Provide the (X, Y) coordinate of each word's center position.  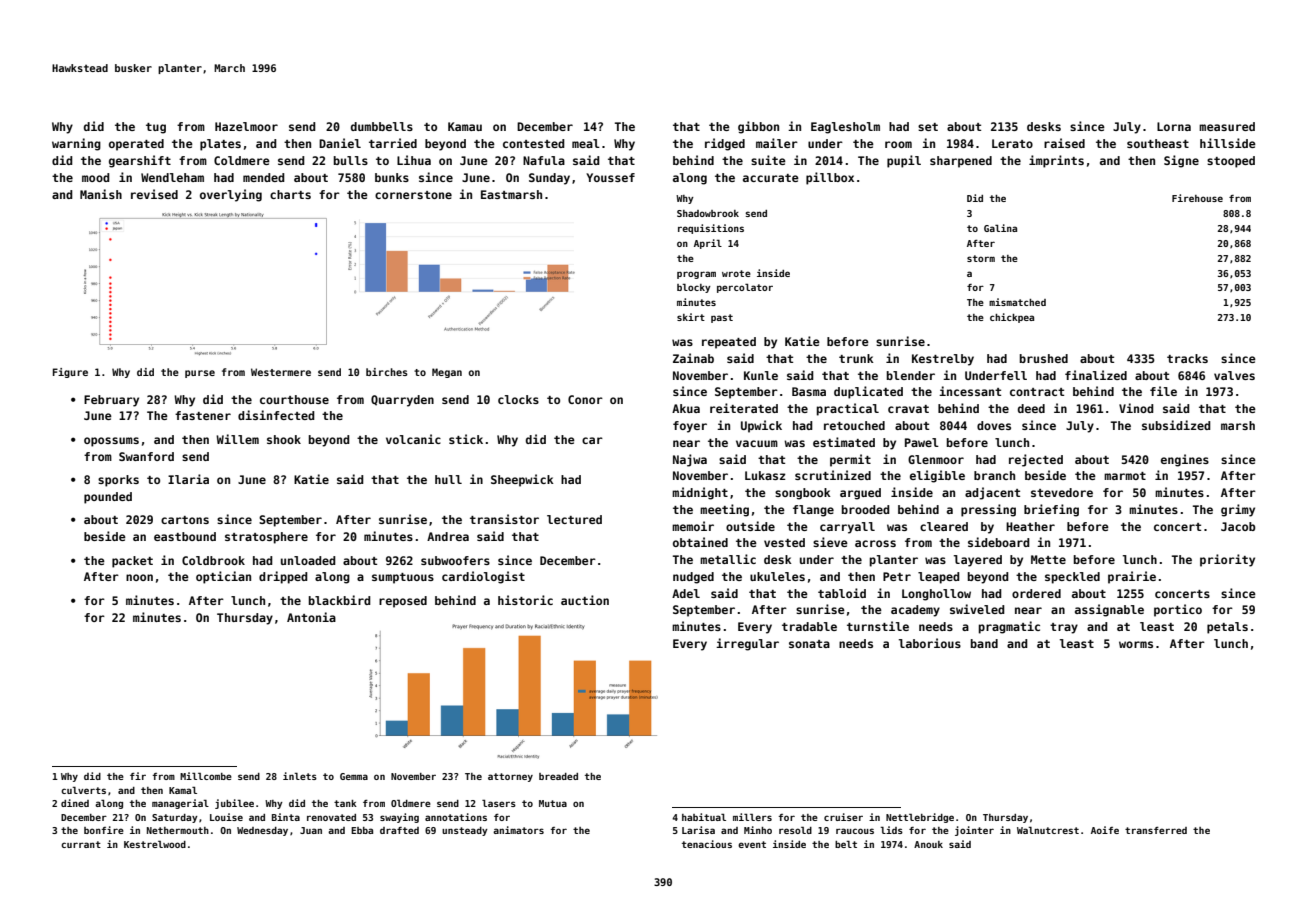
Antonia (311, 617)
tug (156, 128)
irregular (747, 644)
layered (978, 561)
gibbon (758, 127)
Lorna (1174, 126)
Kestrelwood (155, 844)
